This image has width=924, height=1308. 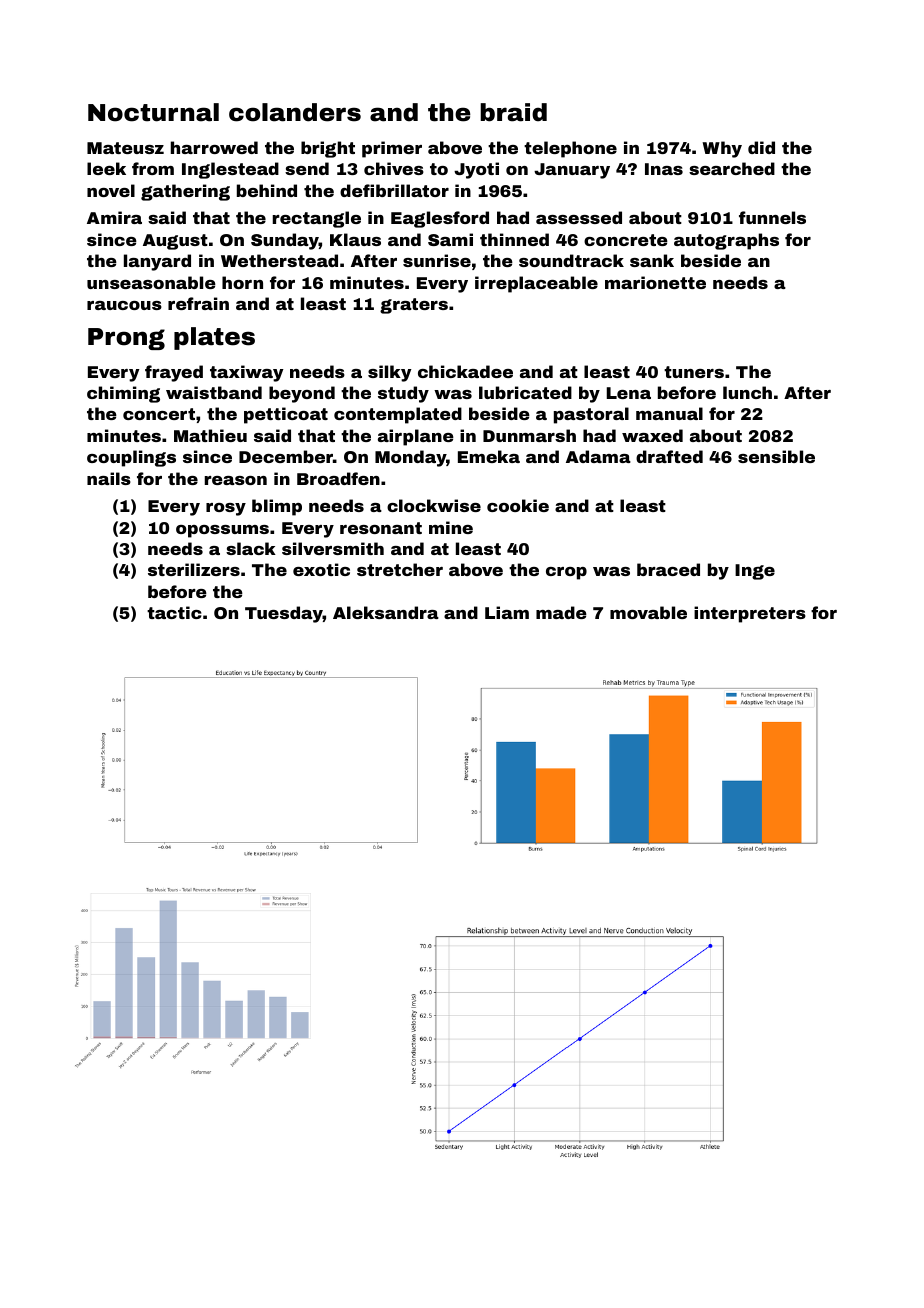 I want to click on Nocturnal, so click(x=153, y=112).
